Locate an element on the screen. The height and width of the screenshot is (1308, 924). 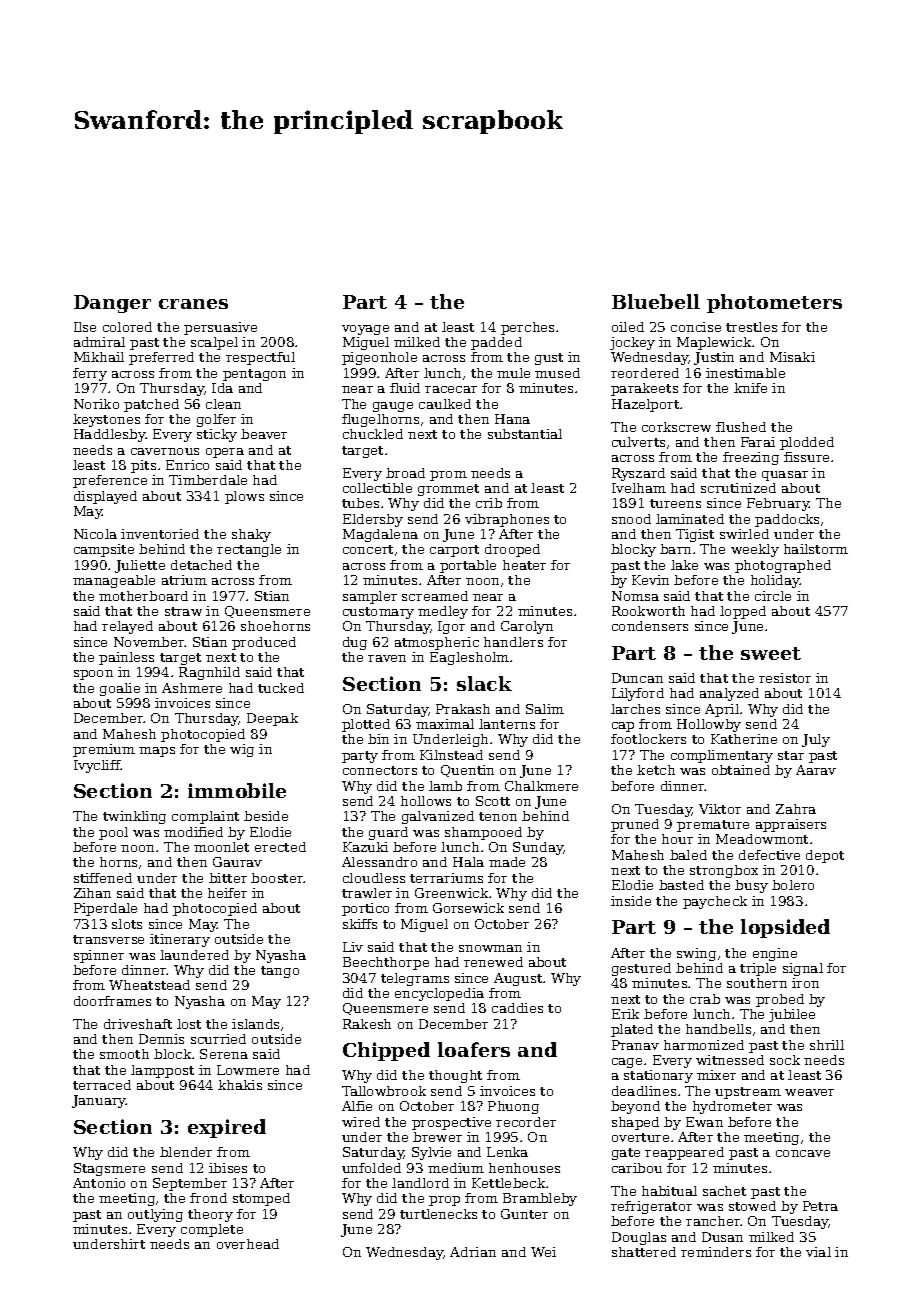
theory is located at coordinates (210, 1215).
